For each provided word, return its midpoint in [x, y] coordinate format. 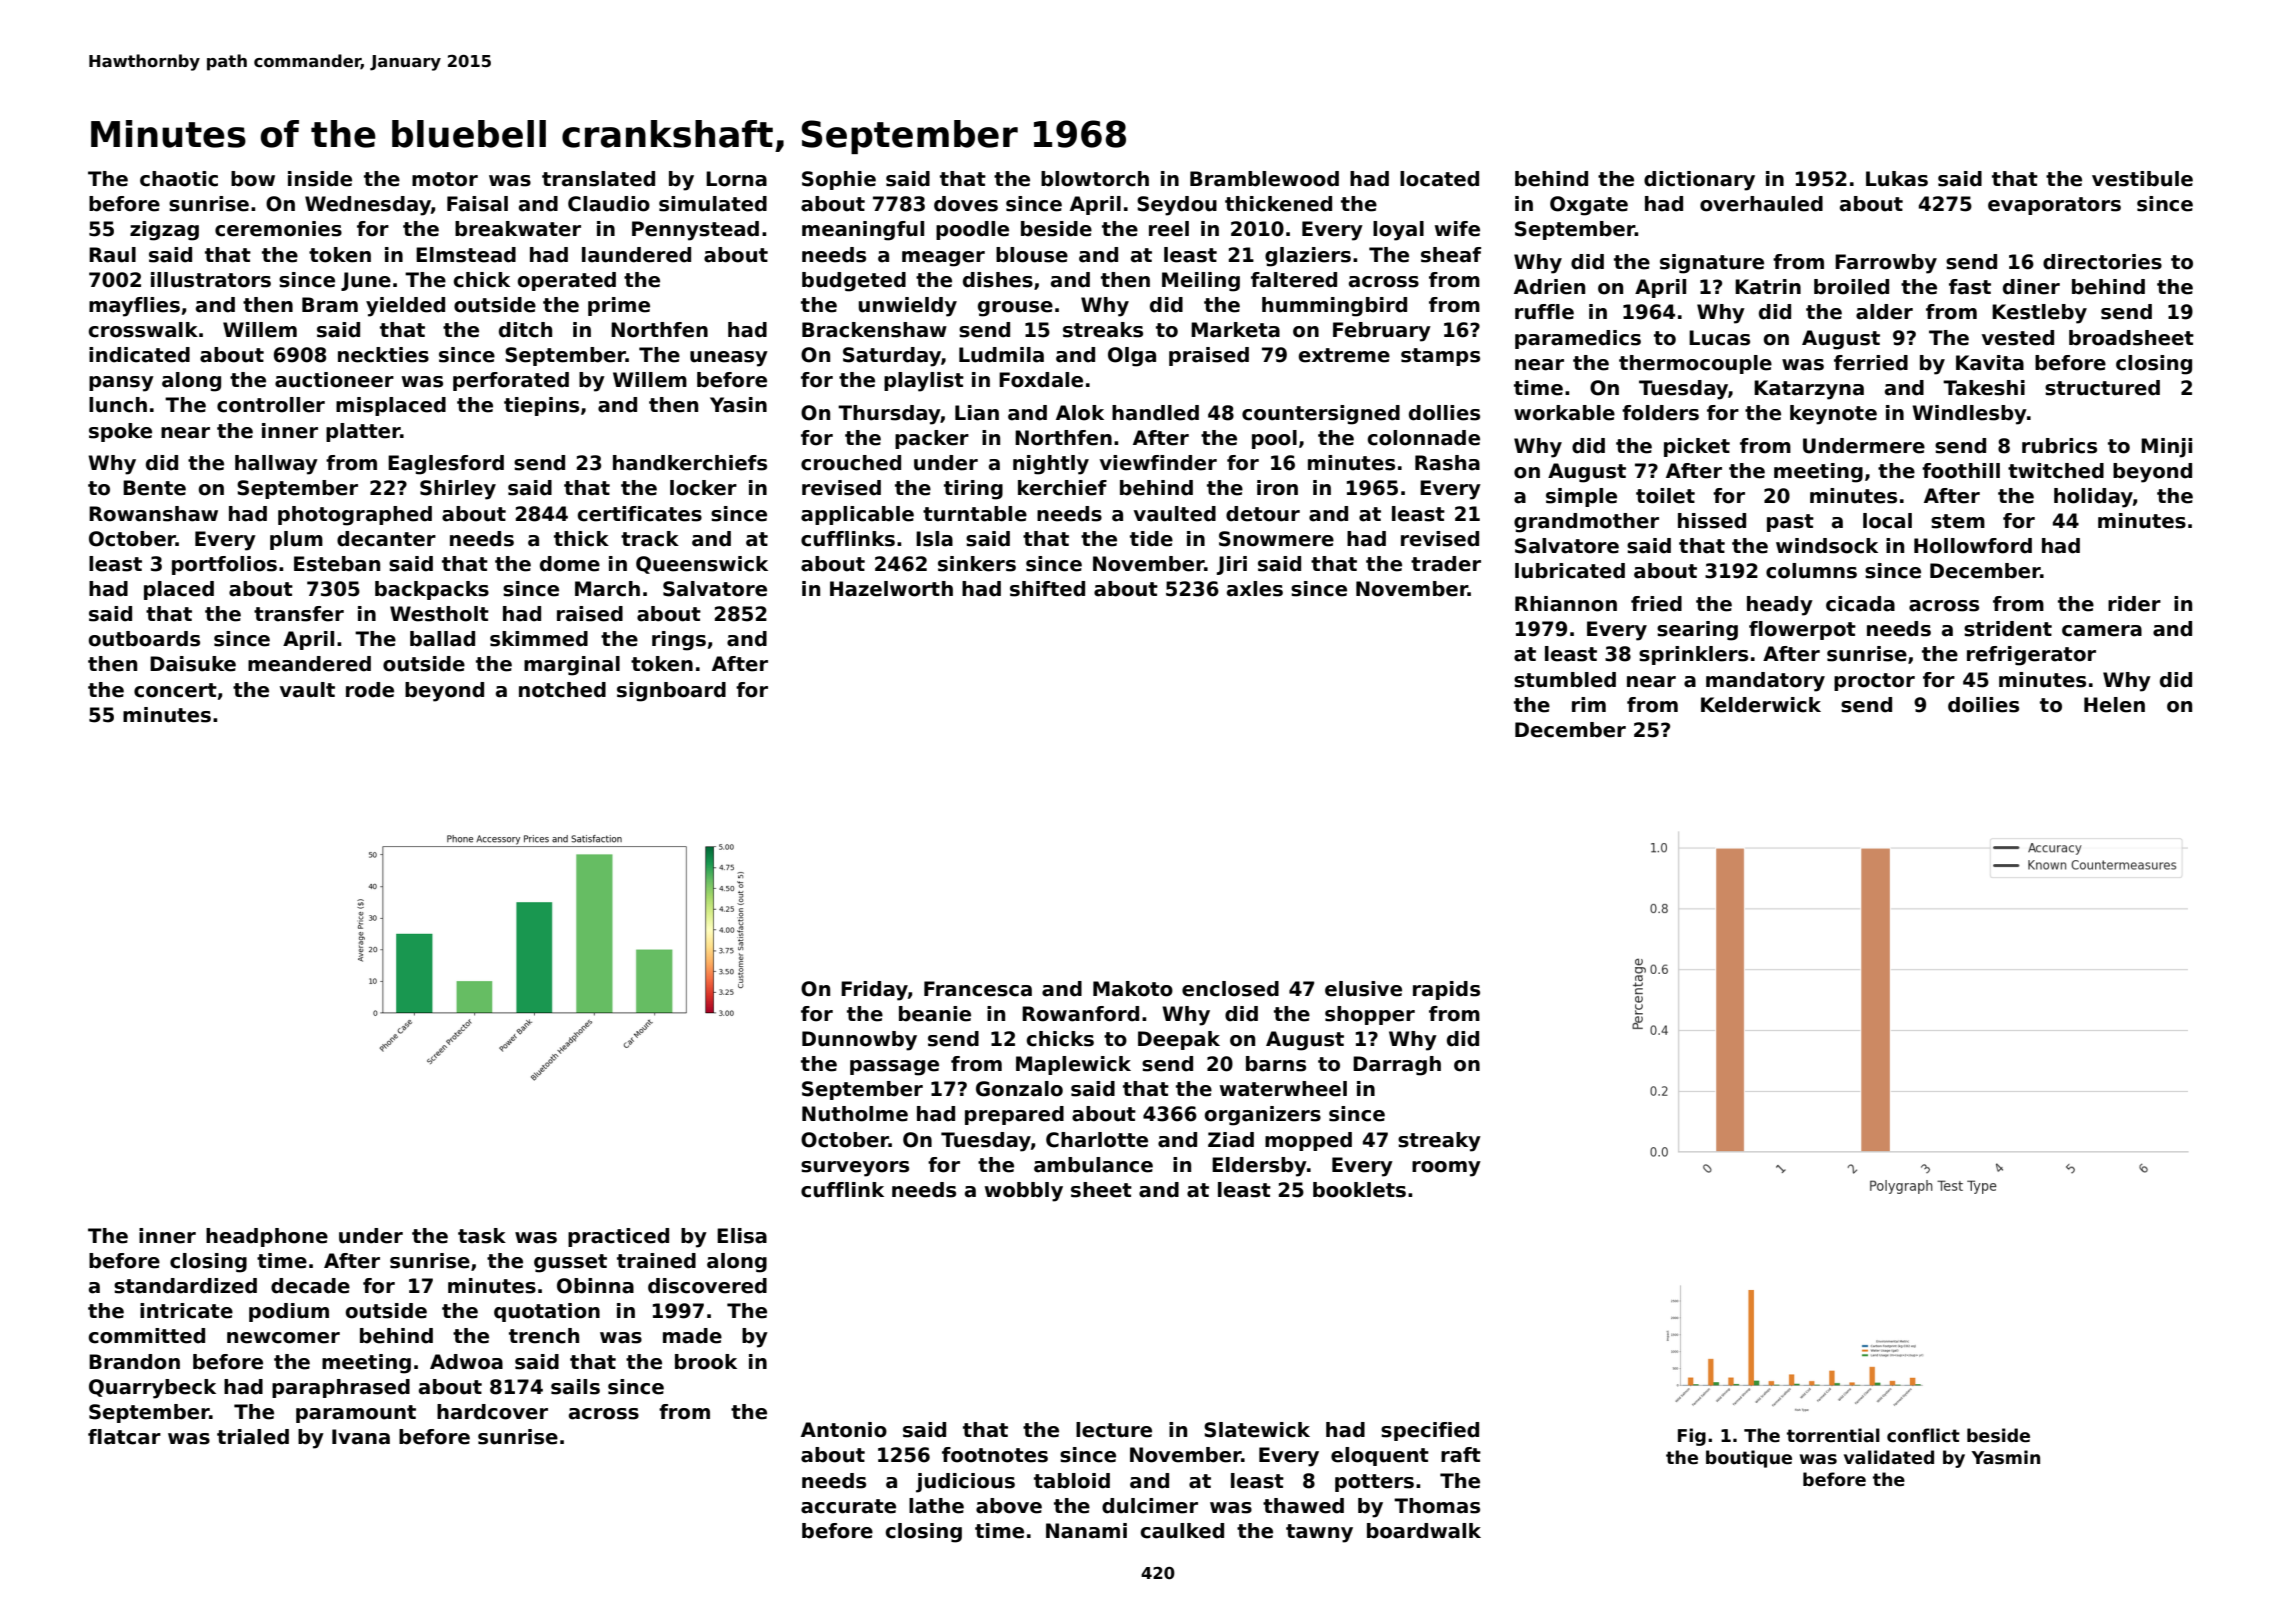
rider [2134, 604]
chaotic [179, 179]
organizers [1263, 1116]
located [1439, 179]
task [482, 1236]
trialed [253, 1437]
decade [310, 1286]
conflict [1923, 1435]
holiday [2093, 498]
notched [562, 690]
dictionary [1699, 181]
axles [1255, 589]
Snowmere [1276, 539]
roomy [1446, 1169]
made [692, 1336]
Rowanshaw [153, 514]
